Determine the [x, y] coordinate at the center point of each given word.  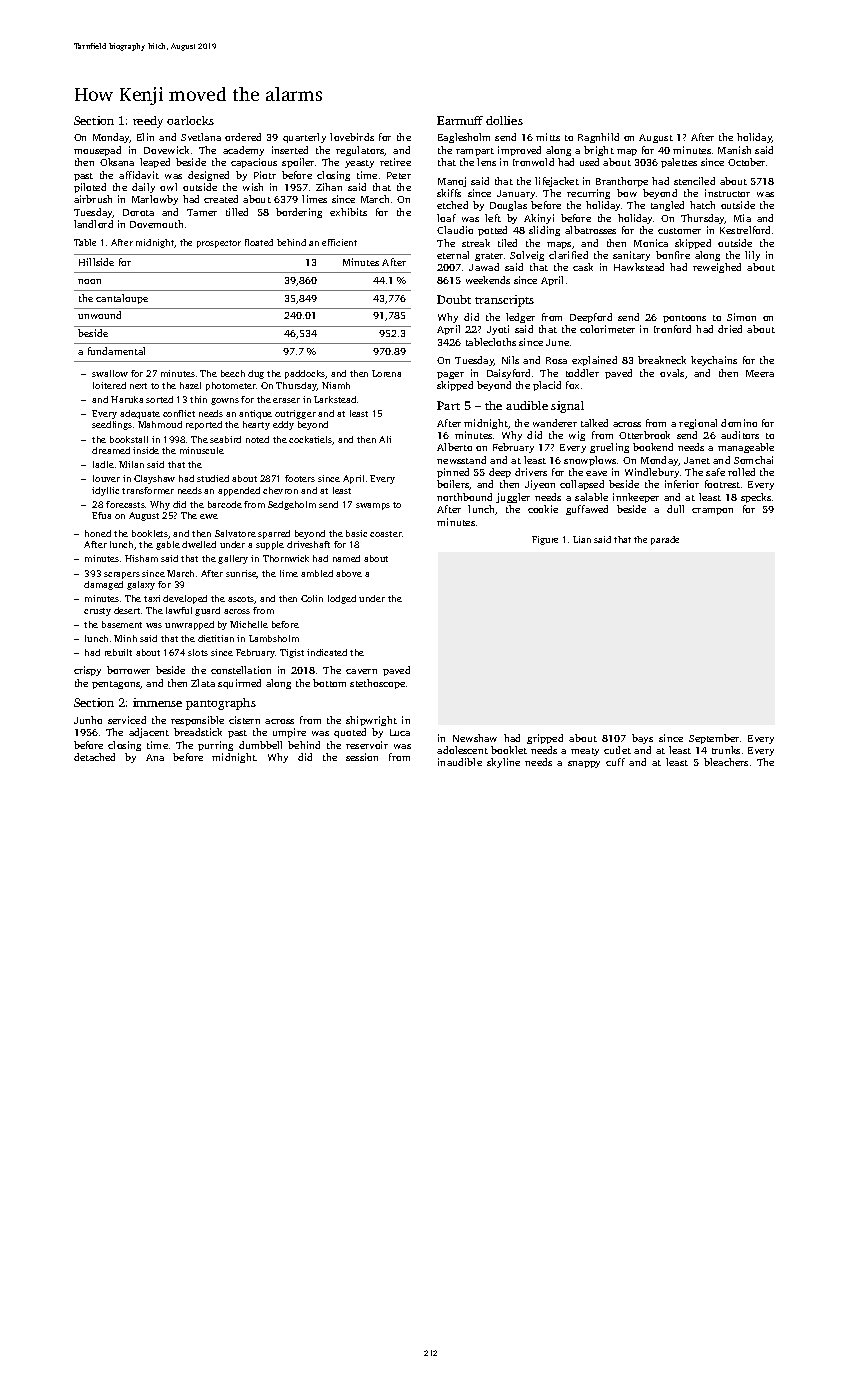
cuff [615, 762]
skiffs [449, 193]
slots [198, 652]
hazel [190, 385]
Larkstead [335, 399]
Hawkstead [639, 267]
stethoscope [377, 684]
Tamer [202, 212]
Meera [760, 373]
